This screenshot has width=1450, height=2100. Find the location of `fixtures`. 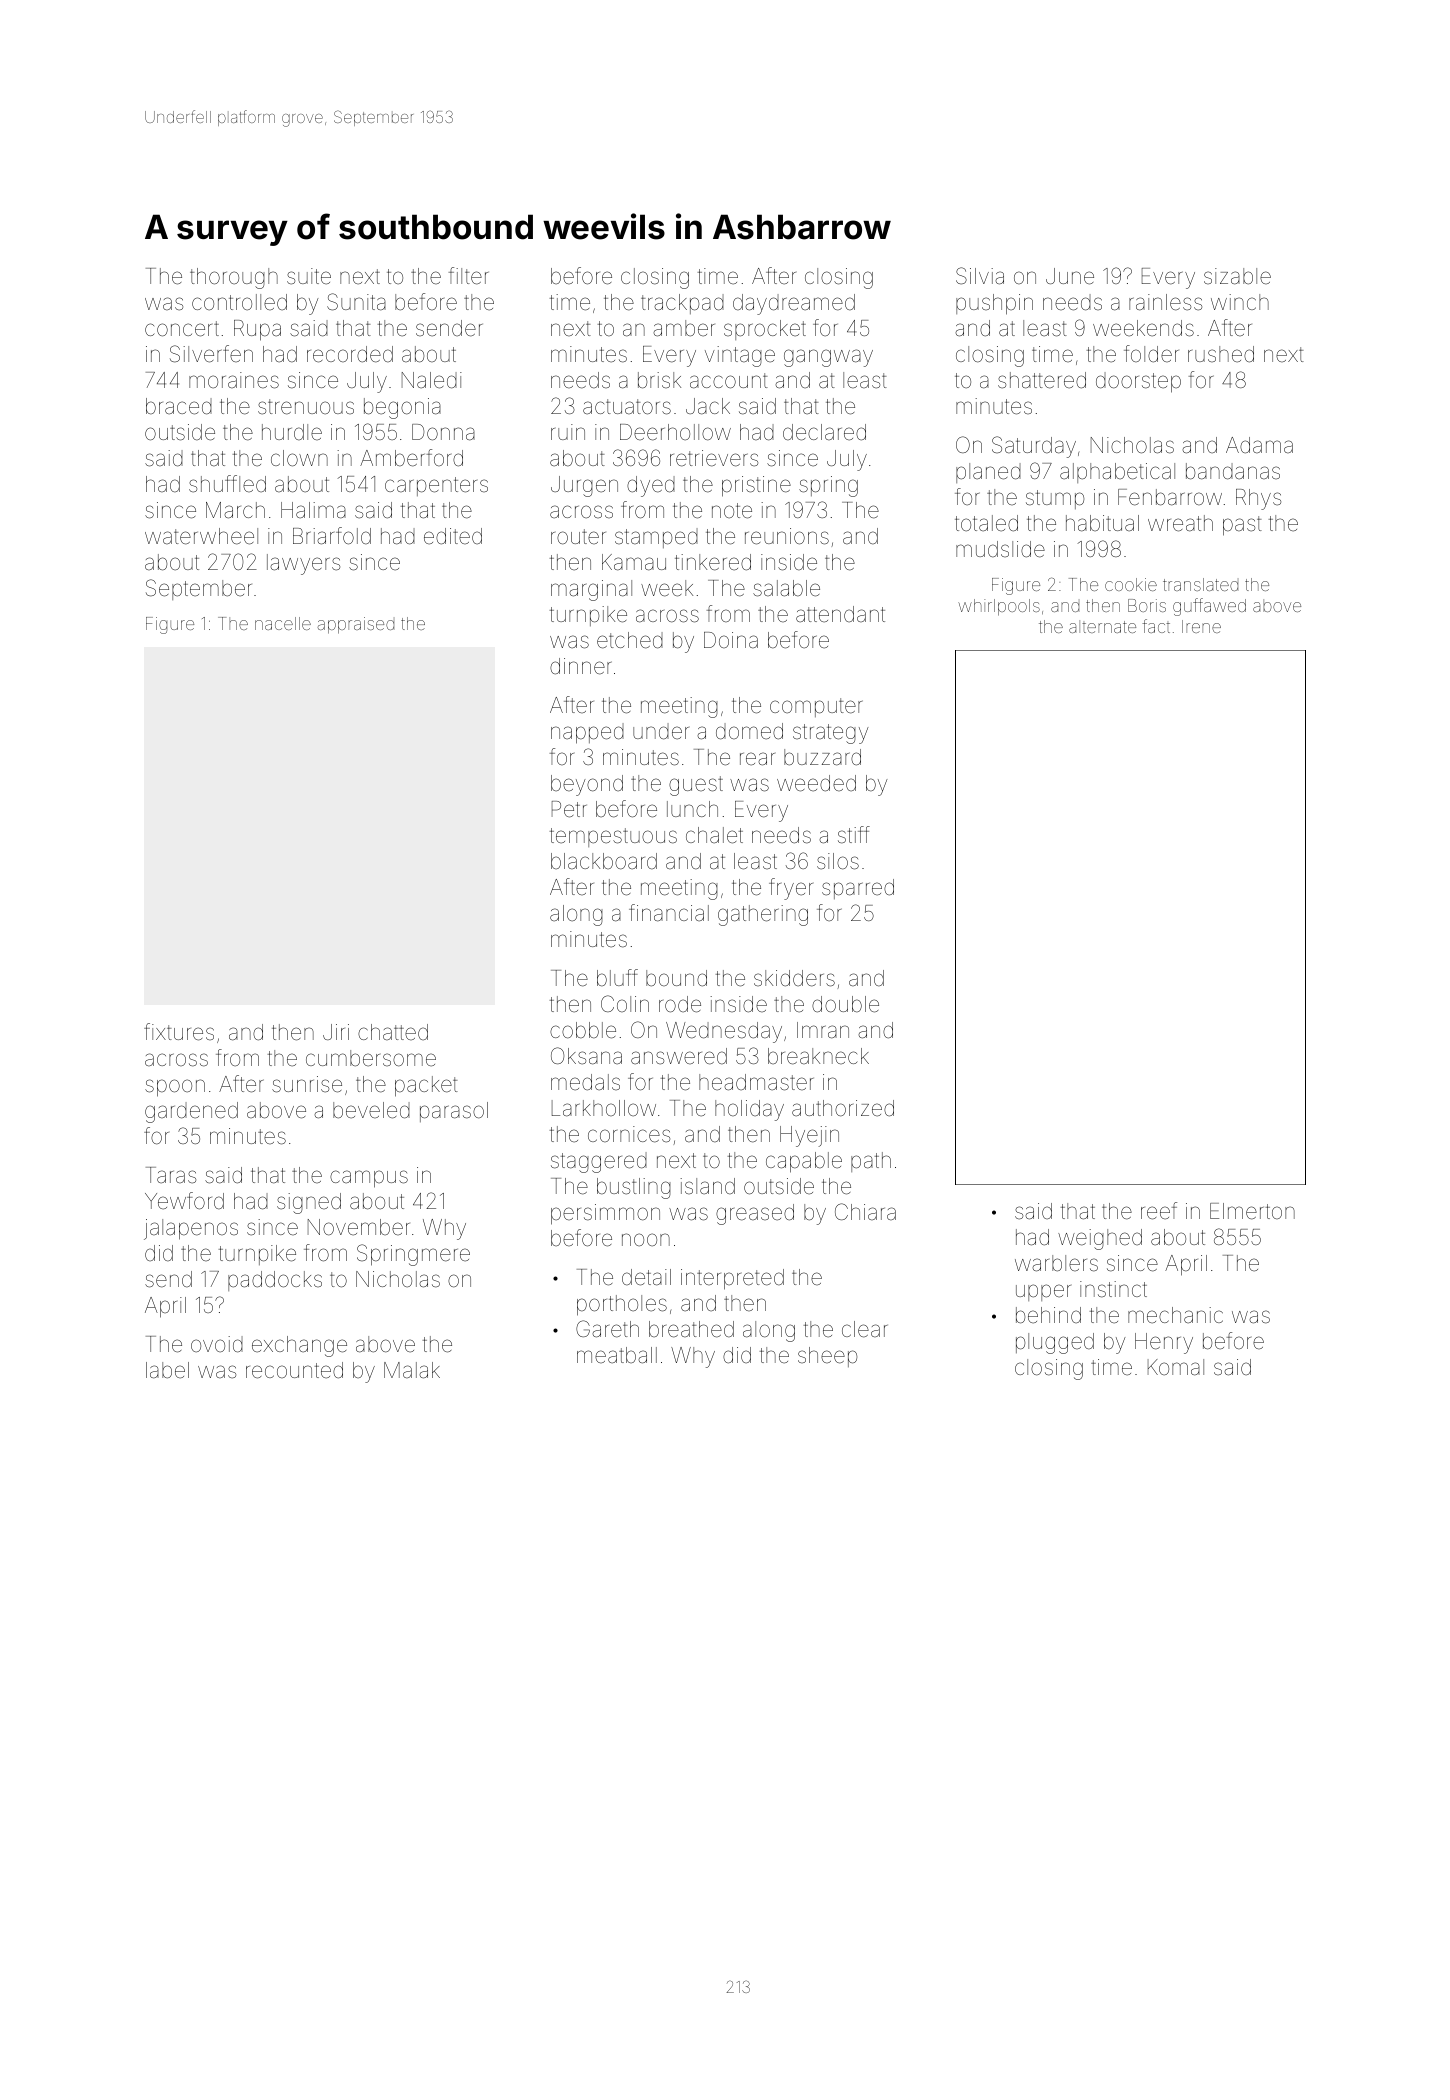

fixtures is located at coordinates (179, 1032).
